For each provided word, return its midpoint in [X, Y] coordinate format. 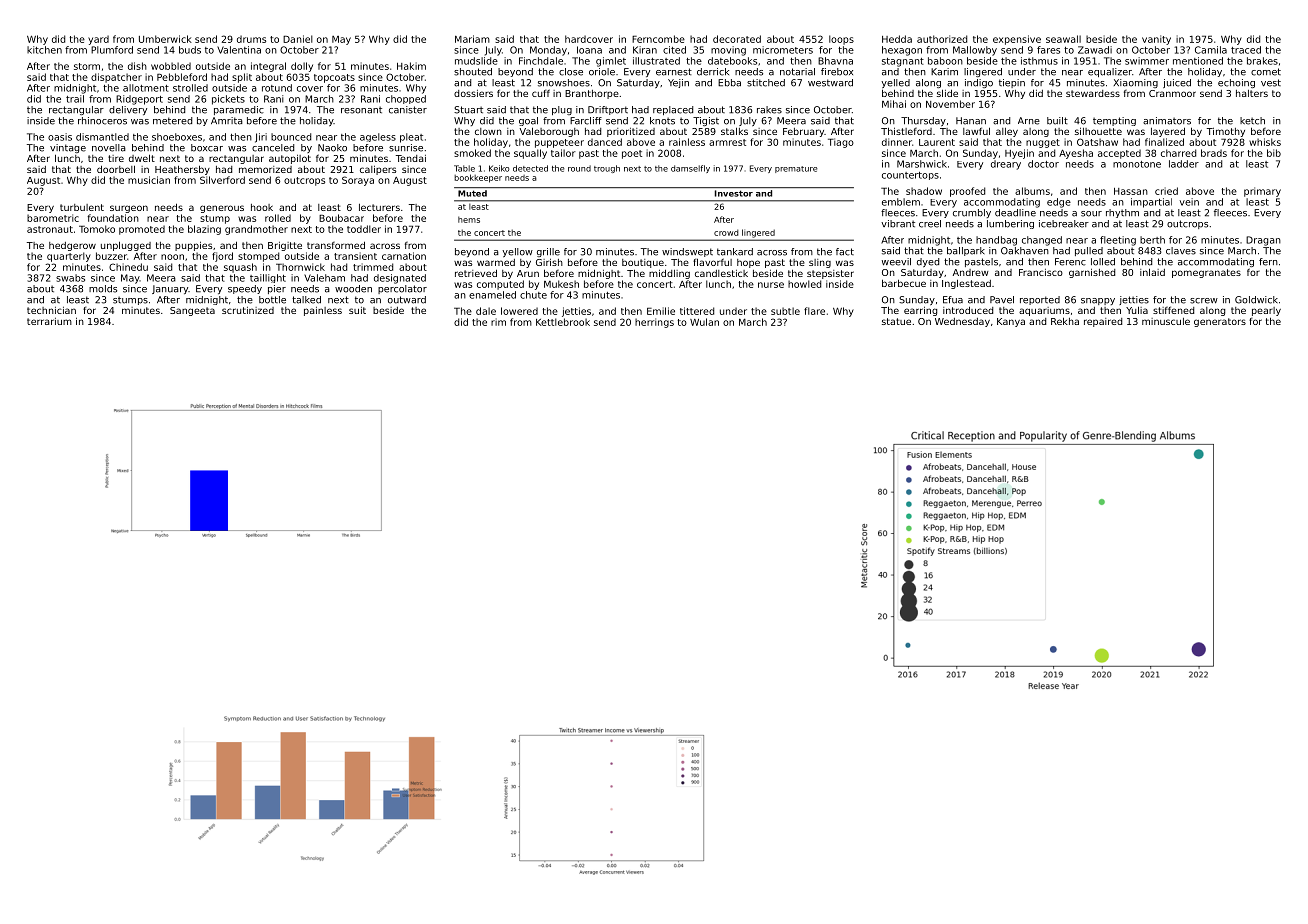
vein [1189, 202]
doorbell [116, 169]
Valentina [239, 50]
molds [103, 289]
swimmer [1147, 61]
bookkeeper [478, 178]
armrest [727, 142]
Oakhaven [1025, 251]
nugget [1043, 143]
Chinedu [128, 267]
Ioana [589, 50]
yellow [517, 252]
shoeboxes [177, 137]
